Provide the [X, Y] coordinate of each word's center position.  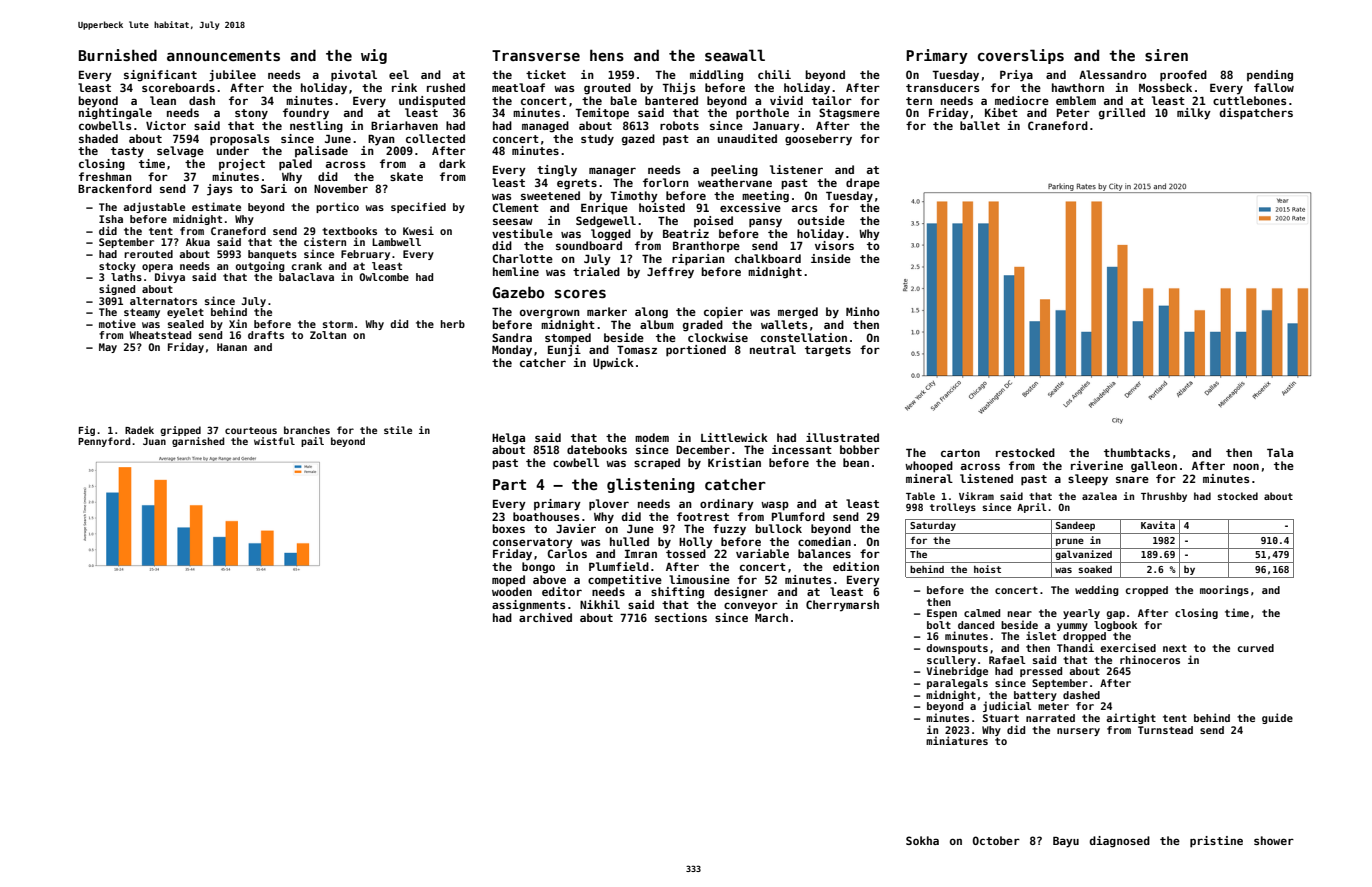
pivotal [354, 76]
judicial [1007, 706]
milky [1194, 114]
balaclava [306, 277]
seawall [735, 55]
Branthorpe [706, 246]
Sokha [922, 840]
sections [681, 617]
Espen [942, 614]
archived [545, 617]
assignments [528, 606]
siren [1166, 55]
